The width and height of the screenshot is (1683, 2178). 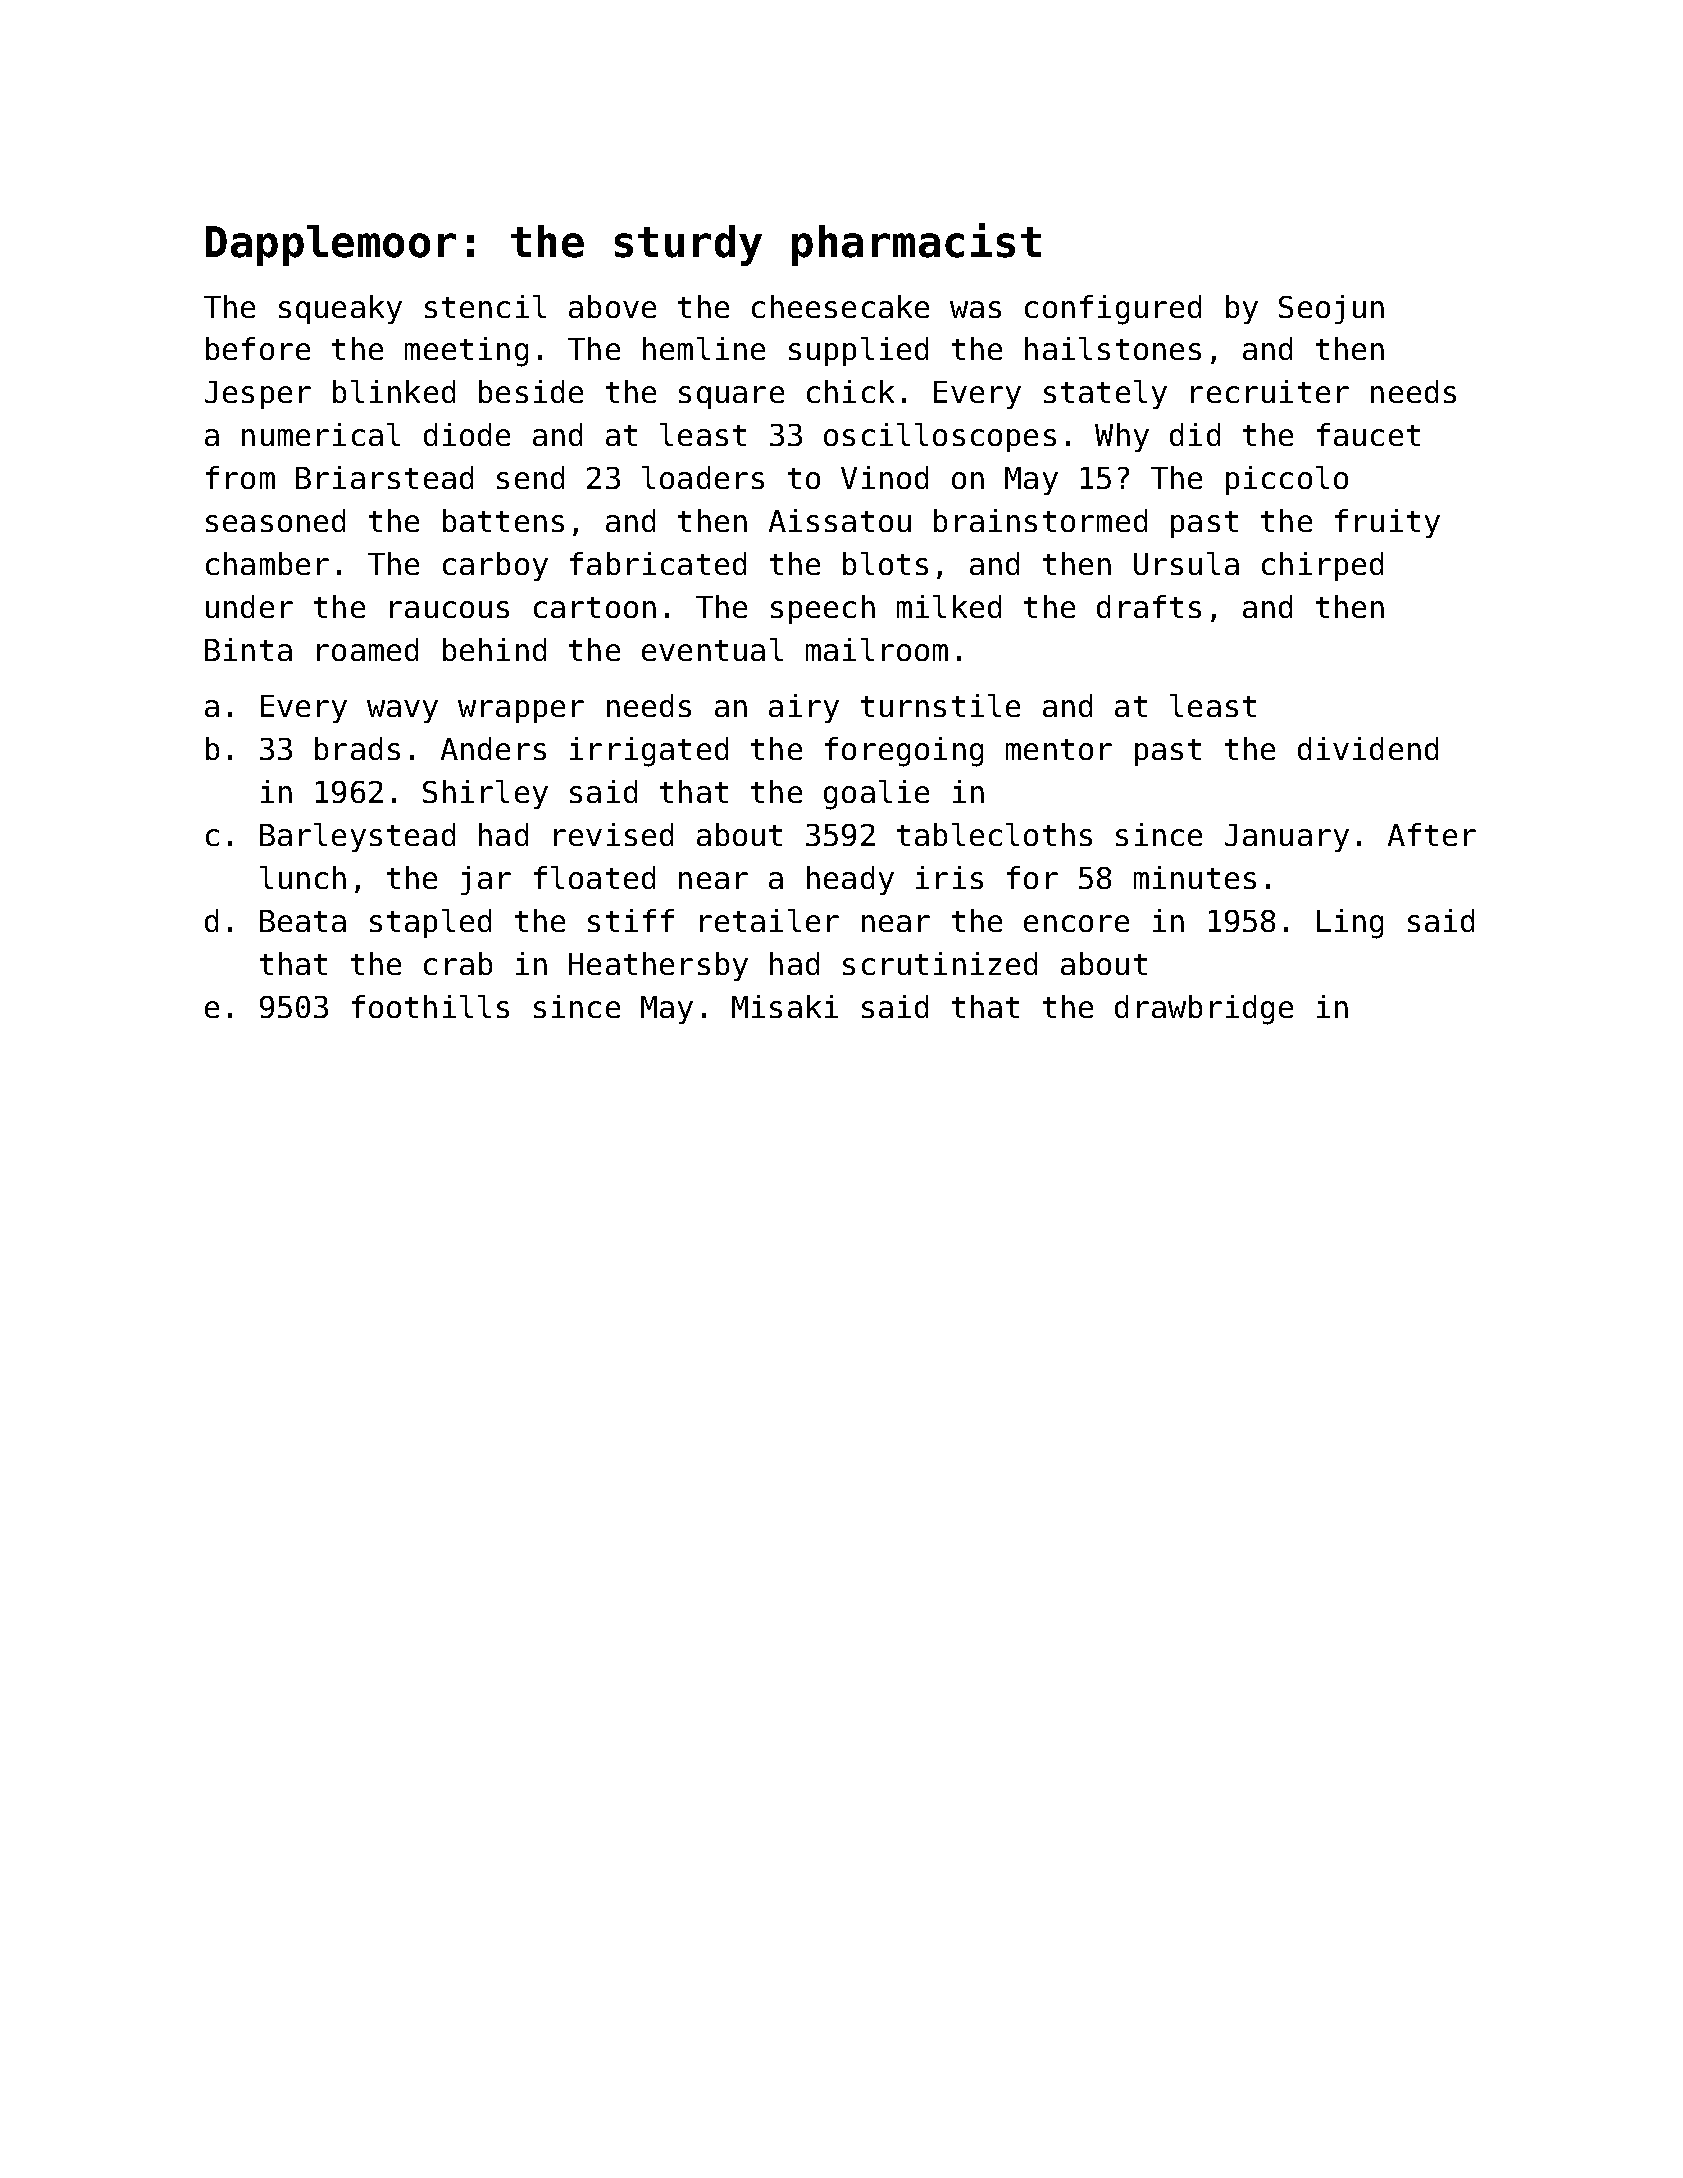 What do you see at coordinates (1287, 838) in the screenshot?
I see `January` at bounding box center [1287, 838].
